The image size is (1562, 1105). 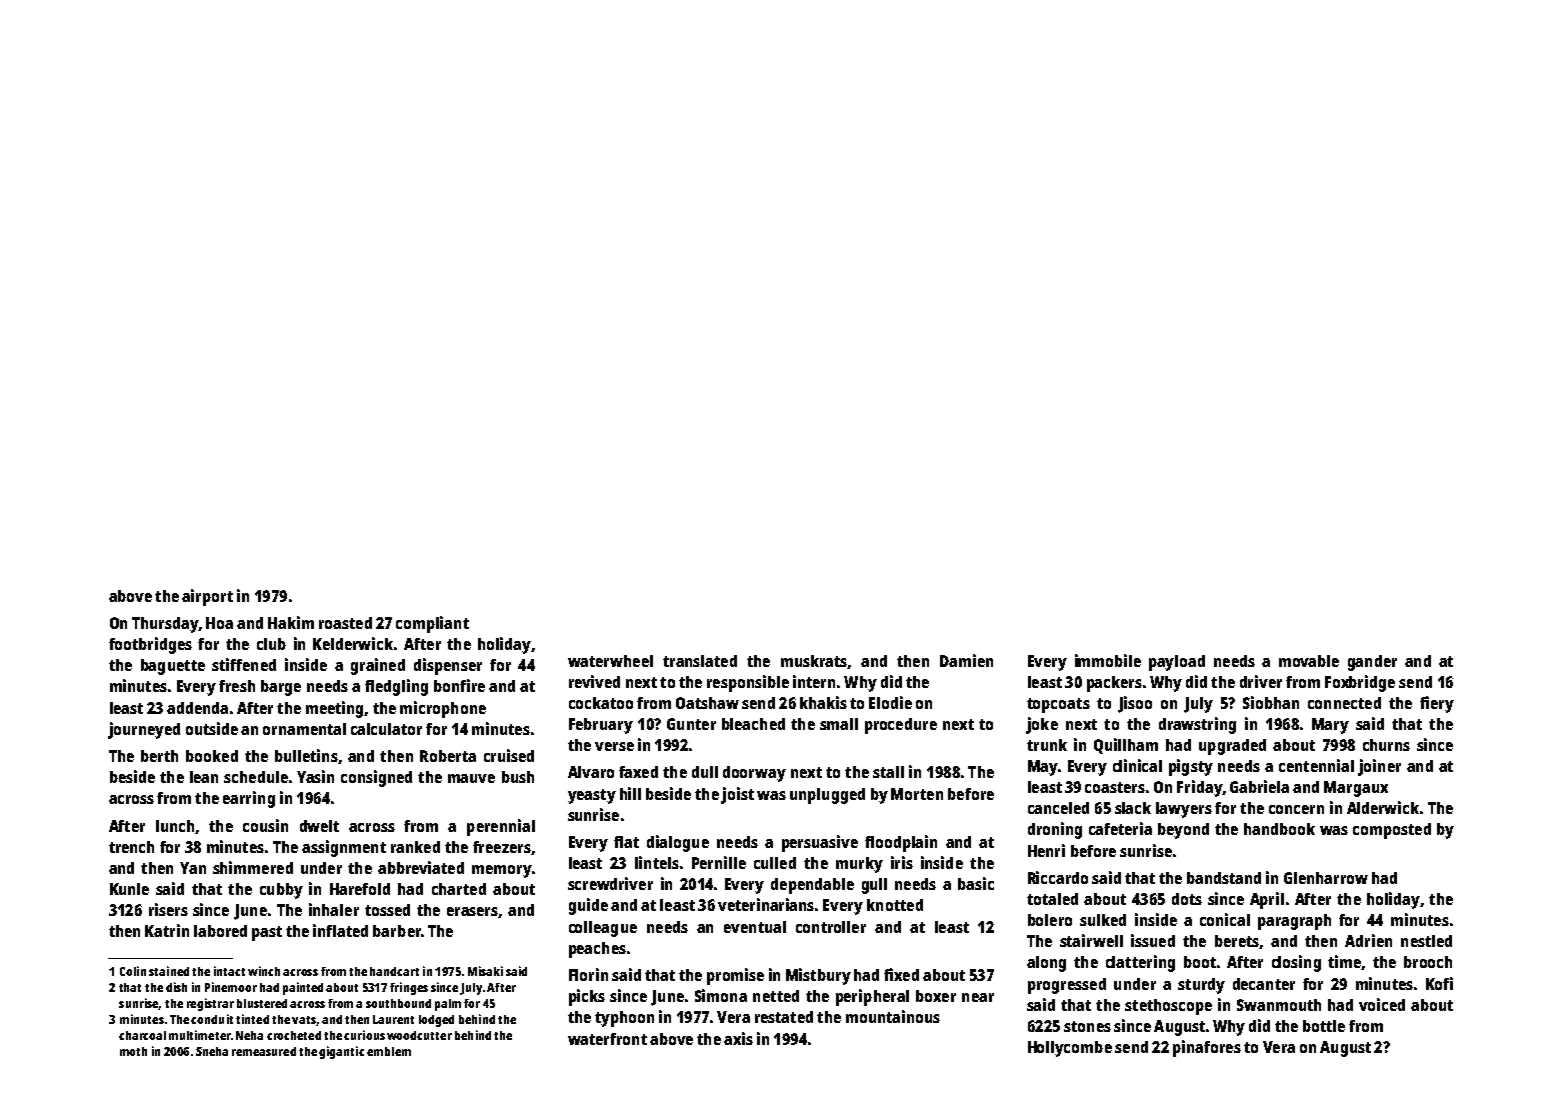 I want to click on translated, so click(x=700, y=661).
